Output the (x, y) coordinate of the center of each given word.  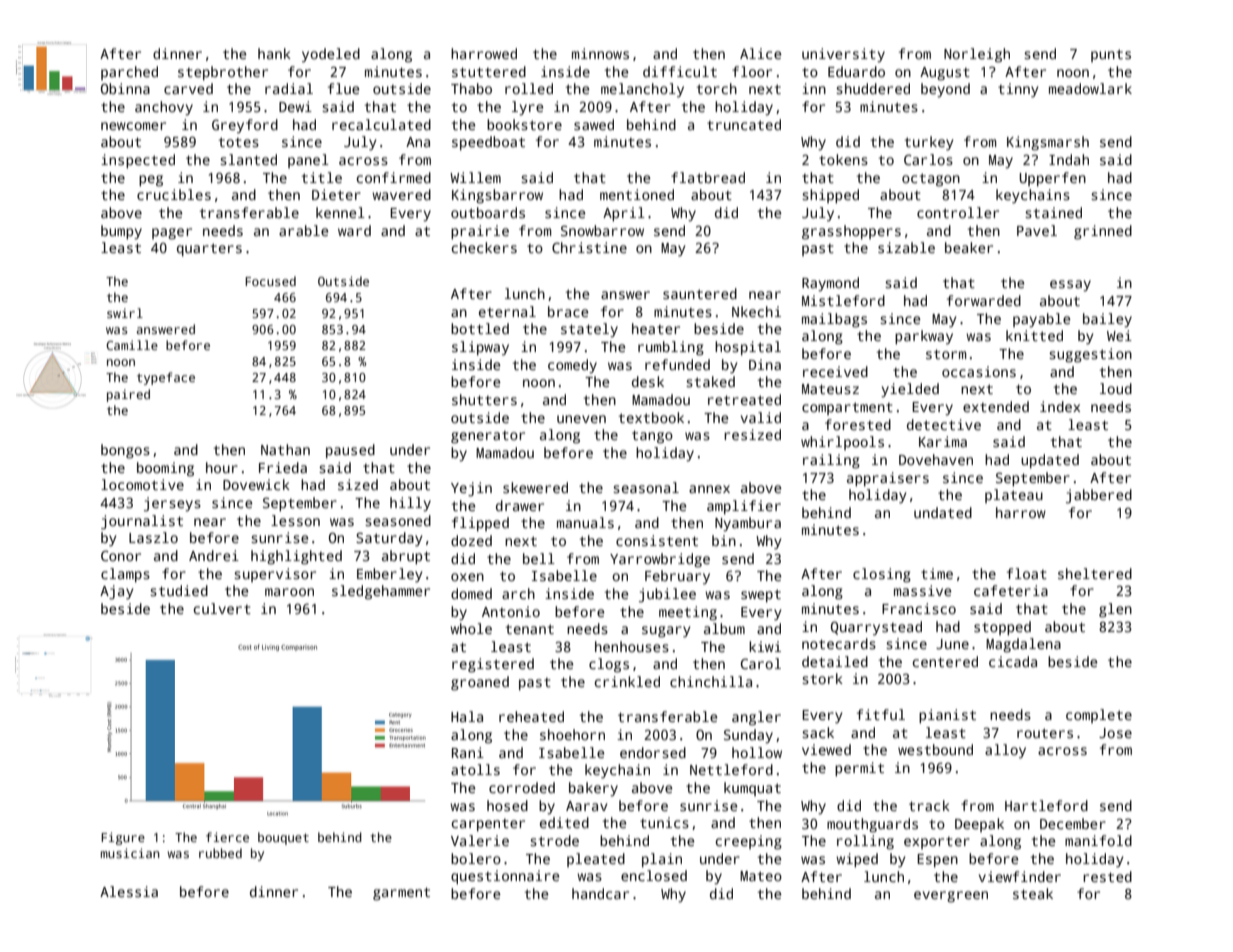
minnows (600, 53)
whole (471, 628)
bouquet (283, 838)
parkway (924, 337)
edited (564, 822)
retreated (744, 399)
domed (471, 593)
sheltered (1095, 573)
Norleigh (977, 55)
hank (274, 53)
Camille (132, 345)
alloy (1005, 751)
